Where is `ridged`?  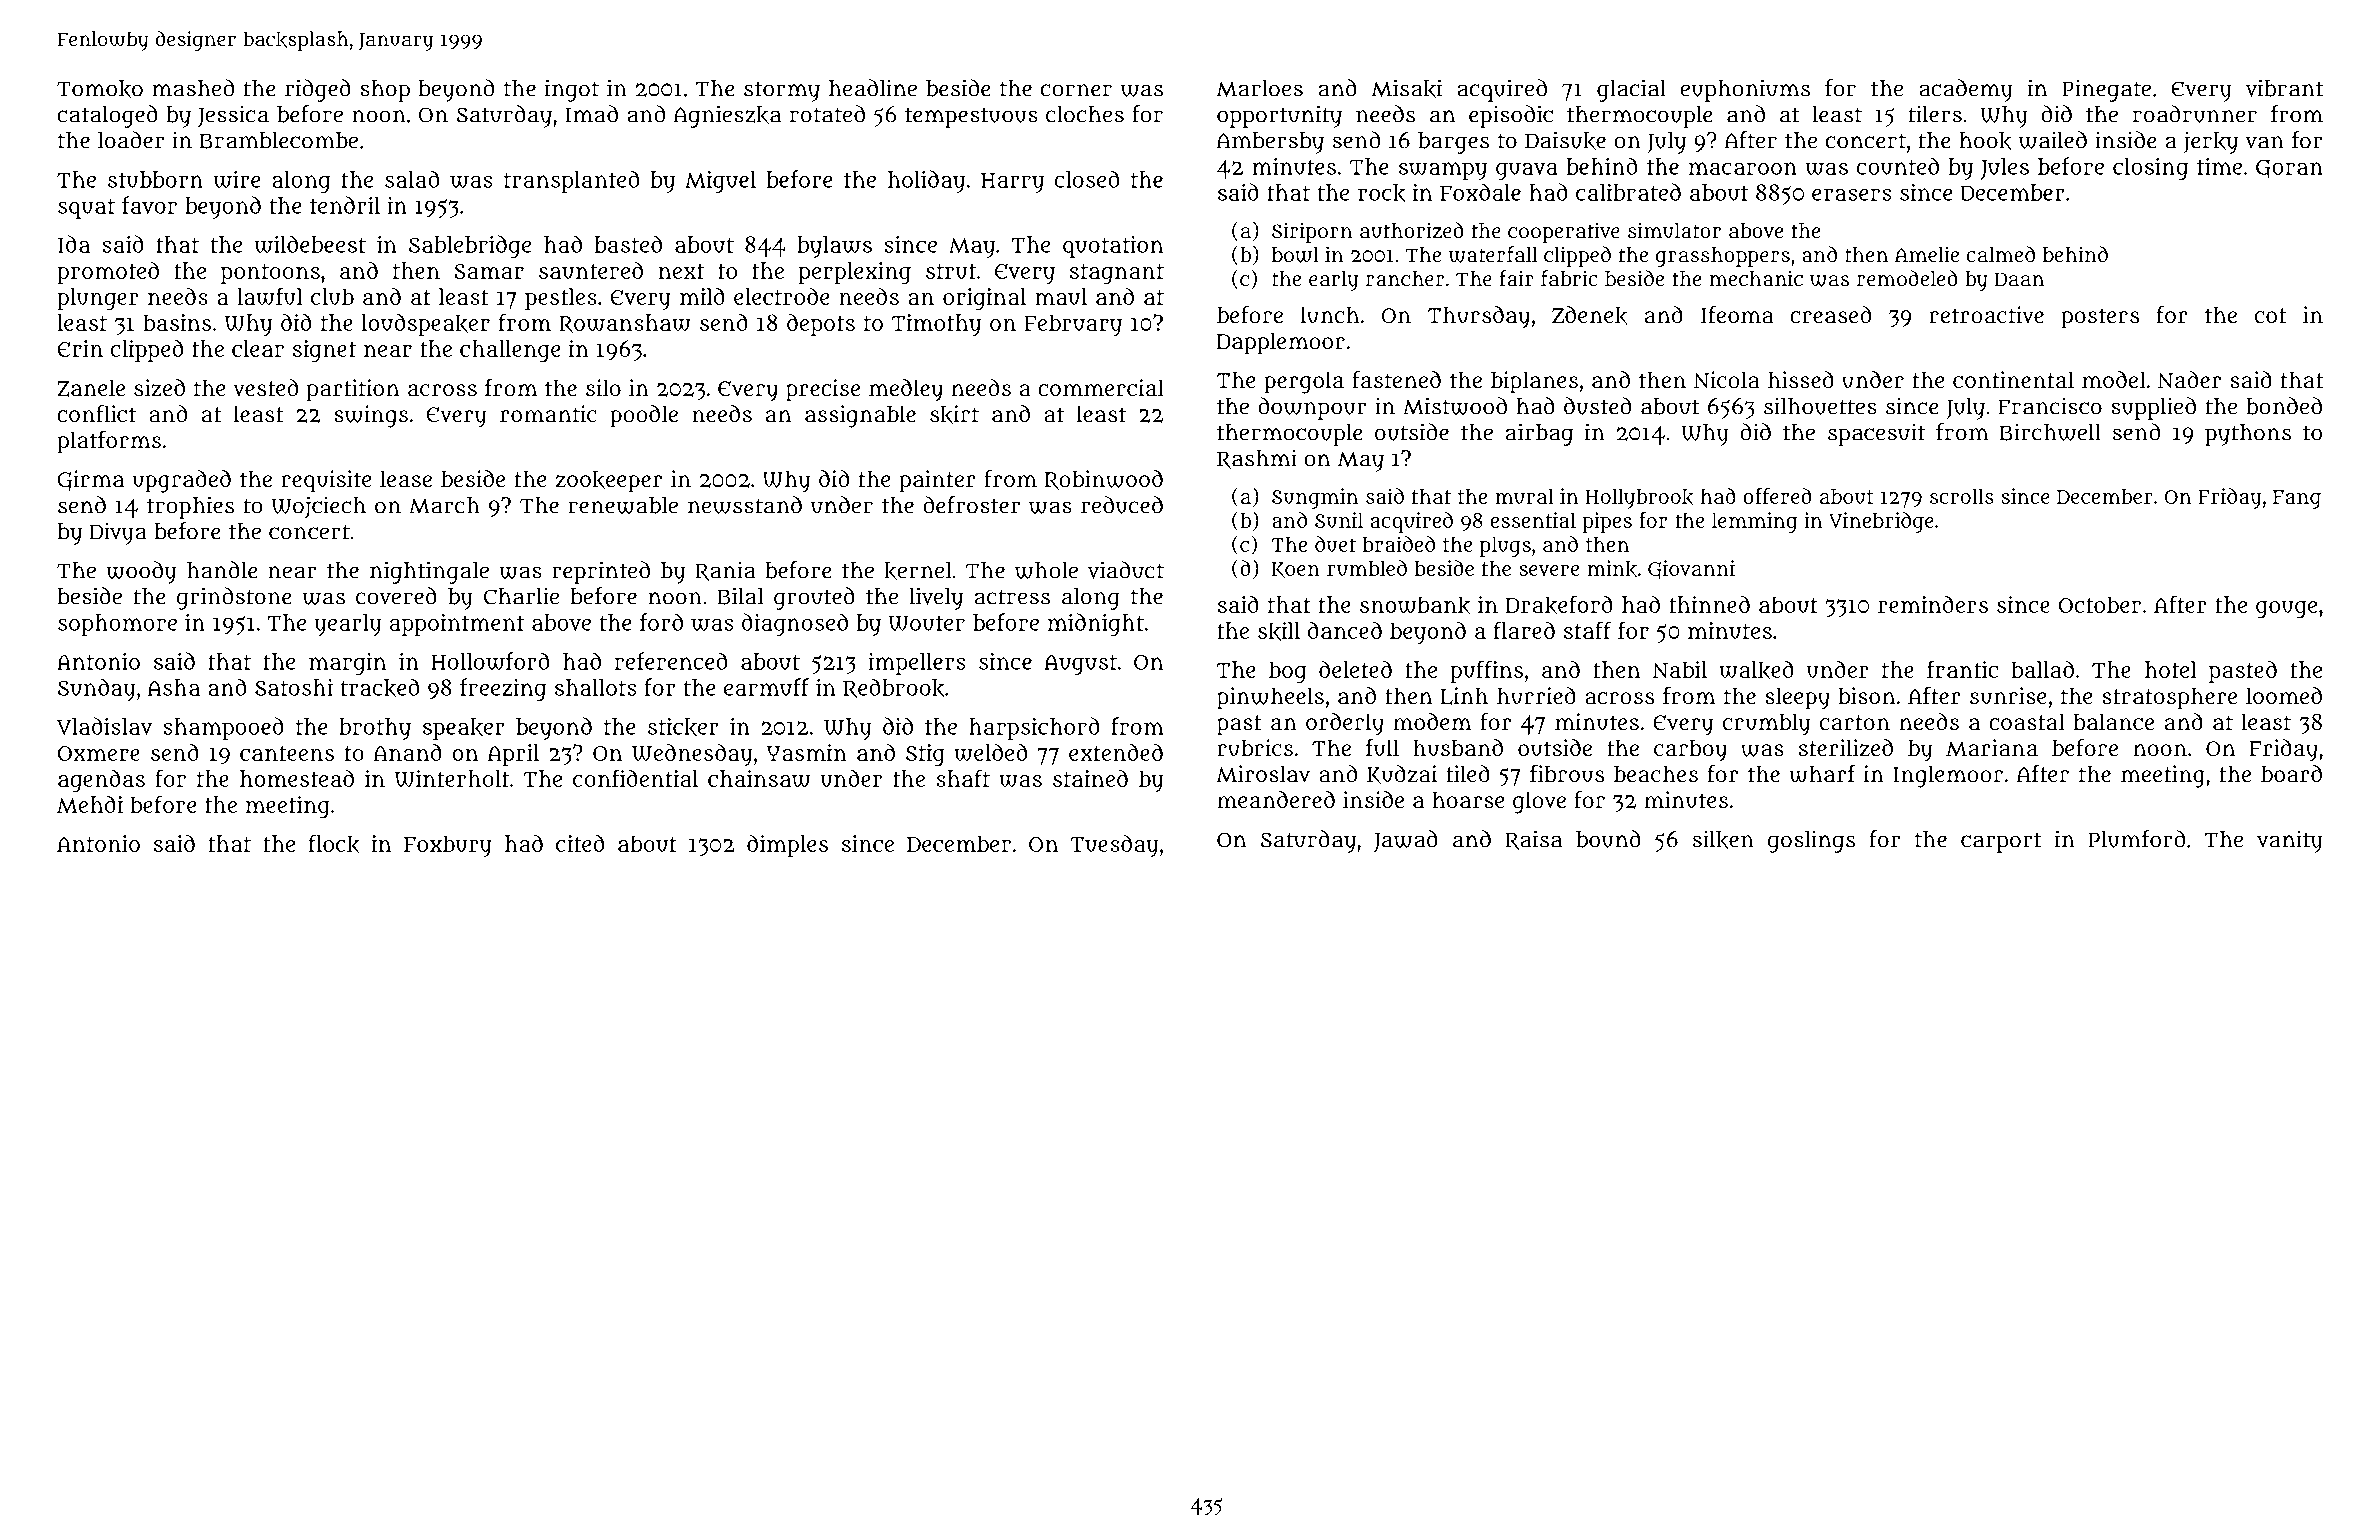
ridged is located at coordinates (318, 90).
